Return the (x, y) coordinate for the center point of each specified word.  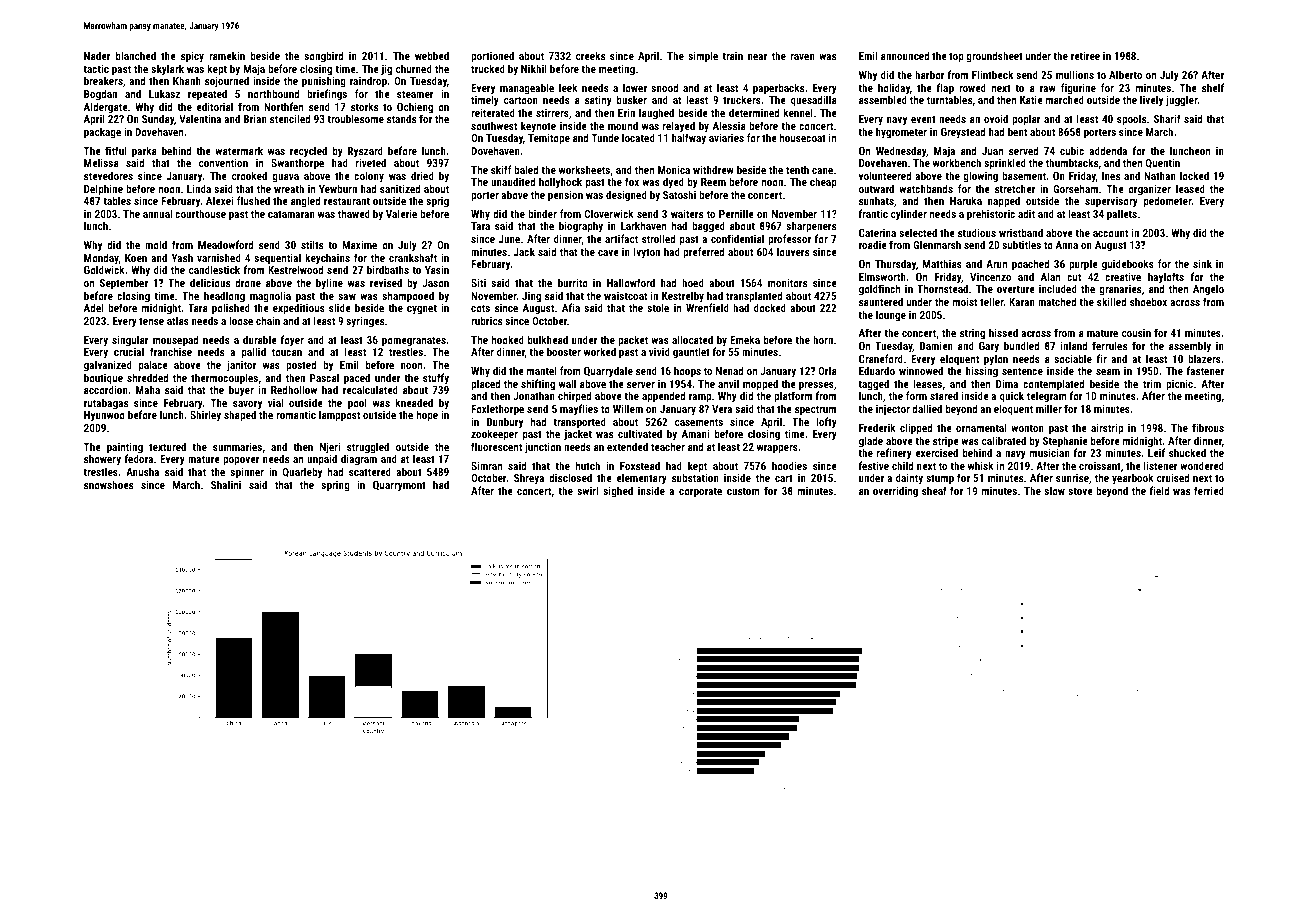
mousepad (175, 341)
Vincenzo (990, 277)
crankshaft (413, 257)
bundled (1021, 345)
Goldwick (104, 270)
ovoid (996, 118)
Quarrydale (608, 372)
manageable (527, 89)
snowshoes (108, 484)
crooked (249, 175)
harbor (930, 74)
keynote (538, 127)
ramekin (227, 55)
